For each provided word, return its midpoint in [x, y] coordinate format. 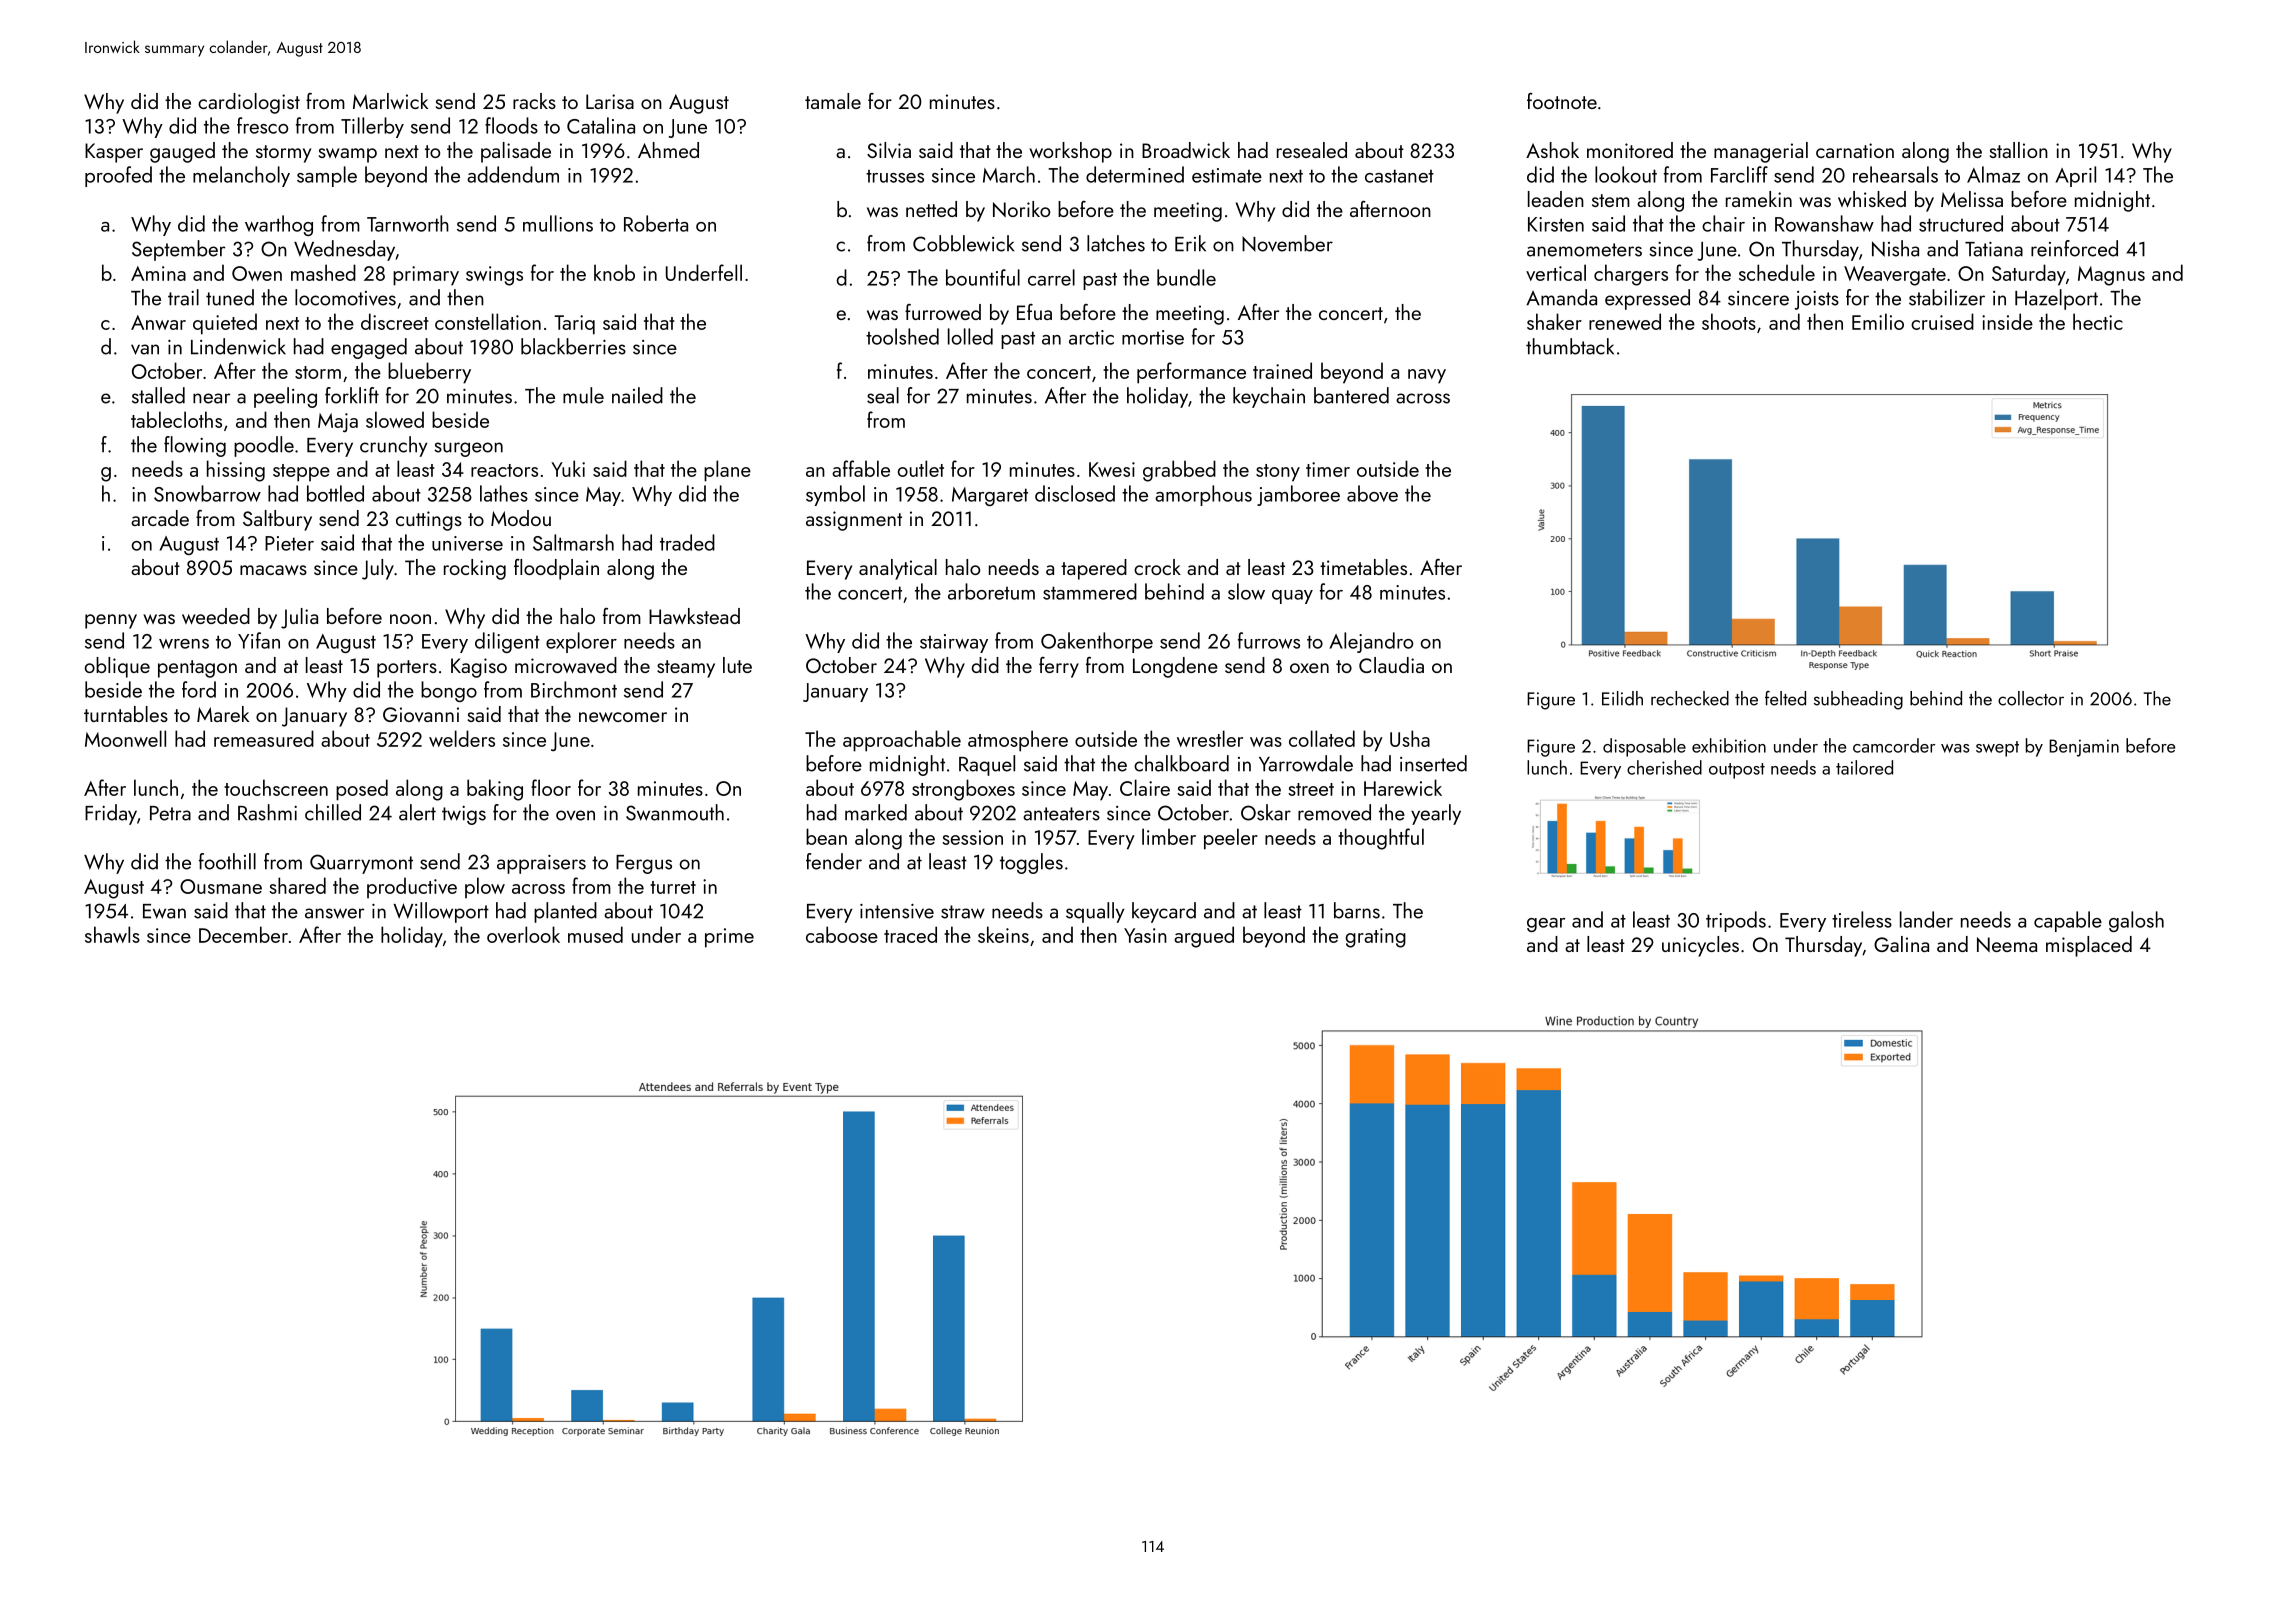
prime [729, 938]
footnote [1562, 101]
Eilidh [1622, 698]
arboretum [991, 591]
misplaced [2089, 946]
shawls [112, 934]
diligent [507, 642]
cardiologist [249, 103]
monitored [1630, 150]
